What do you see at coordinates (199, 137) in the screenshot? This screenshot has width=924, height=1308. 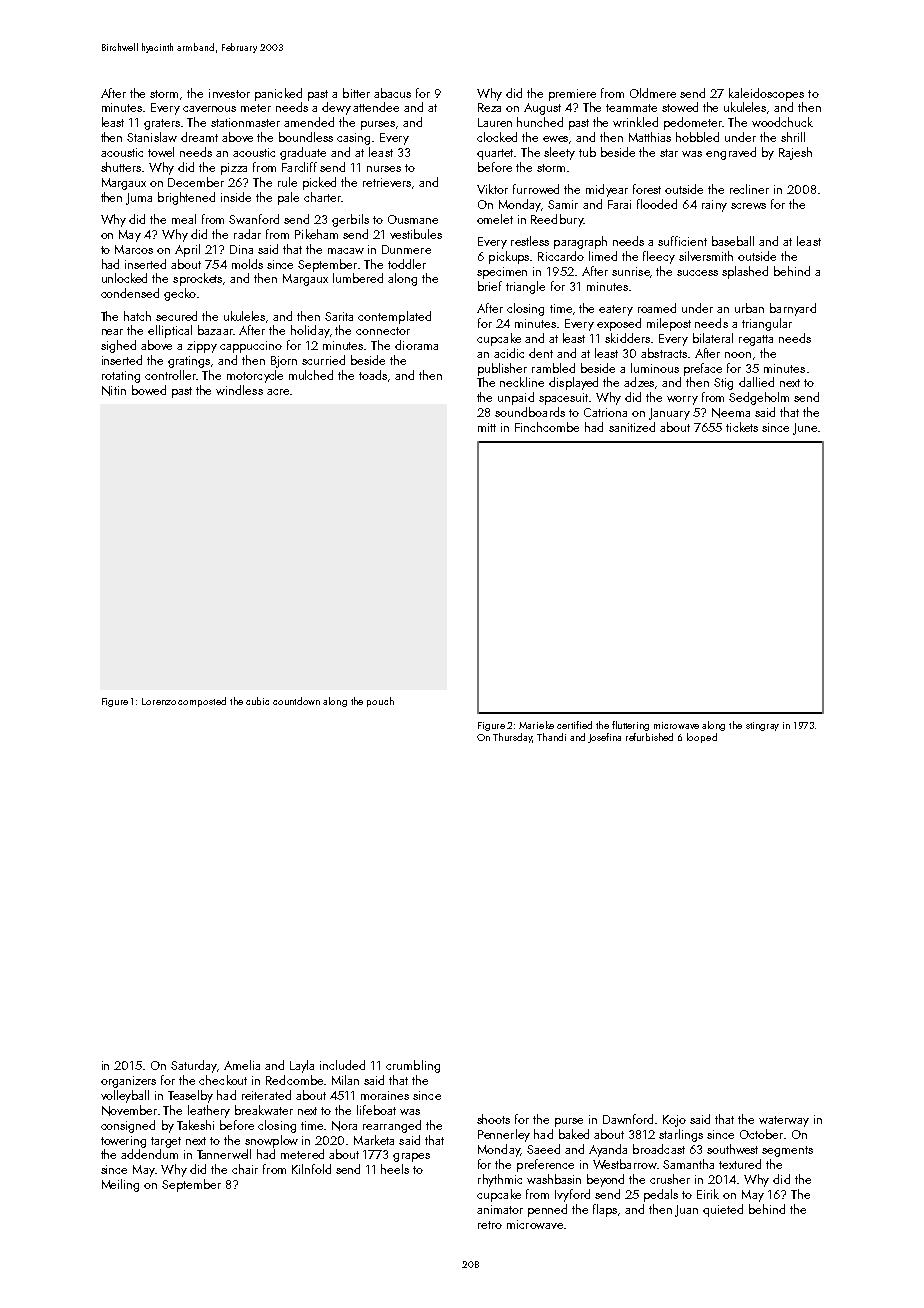 I see `dreamt` at bounding box center [199, 137].
